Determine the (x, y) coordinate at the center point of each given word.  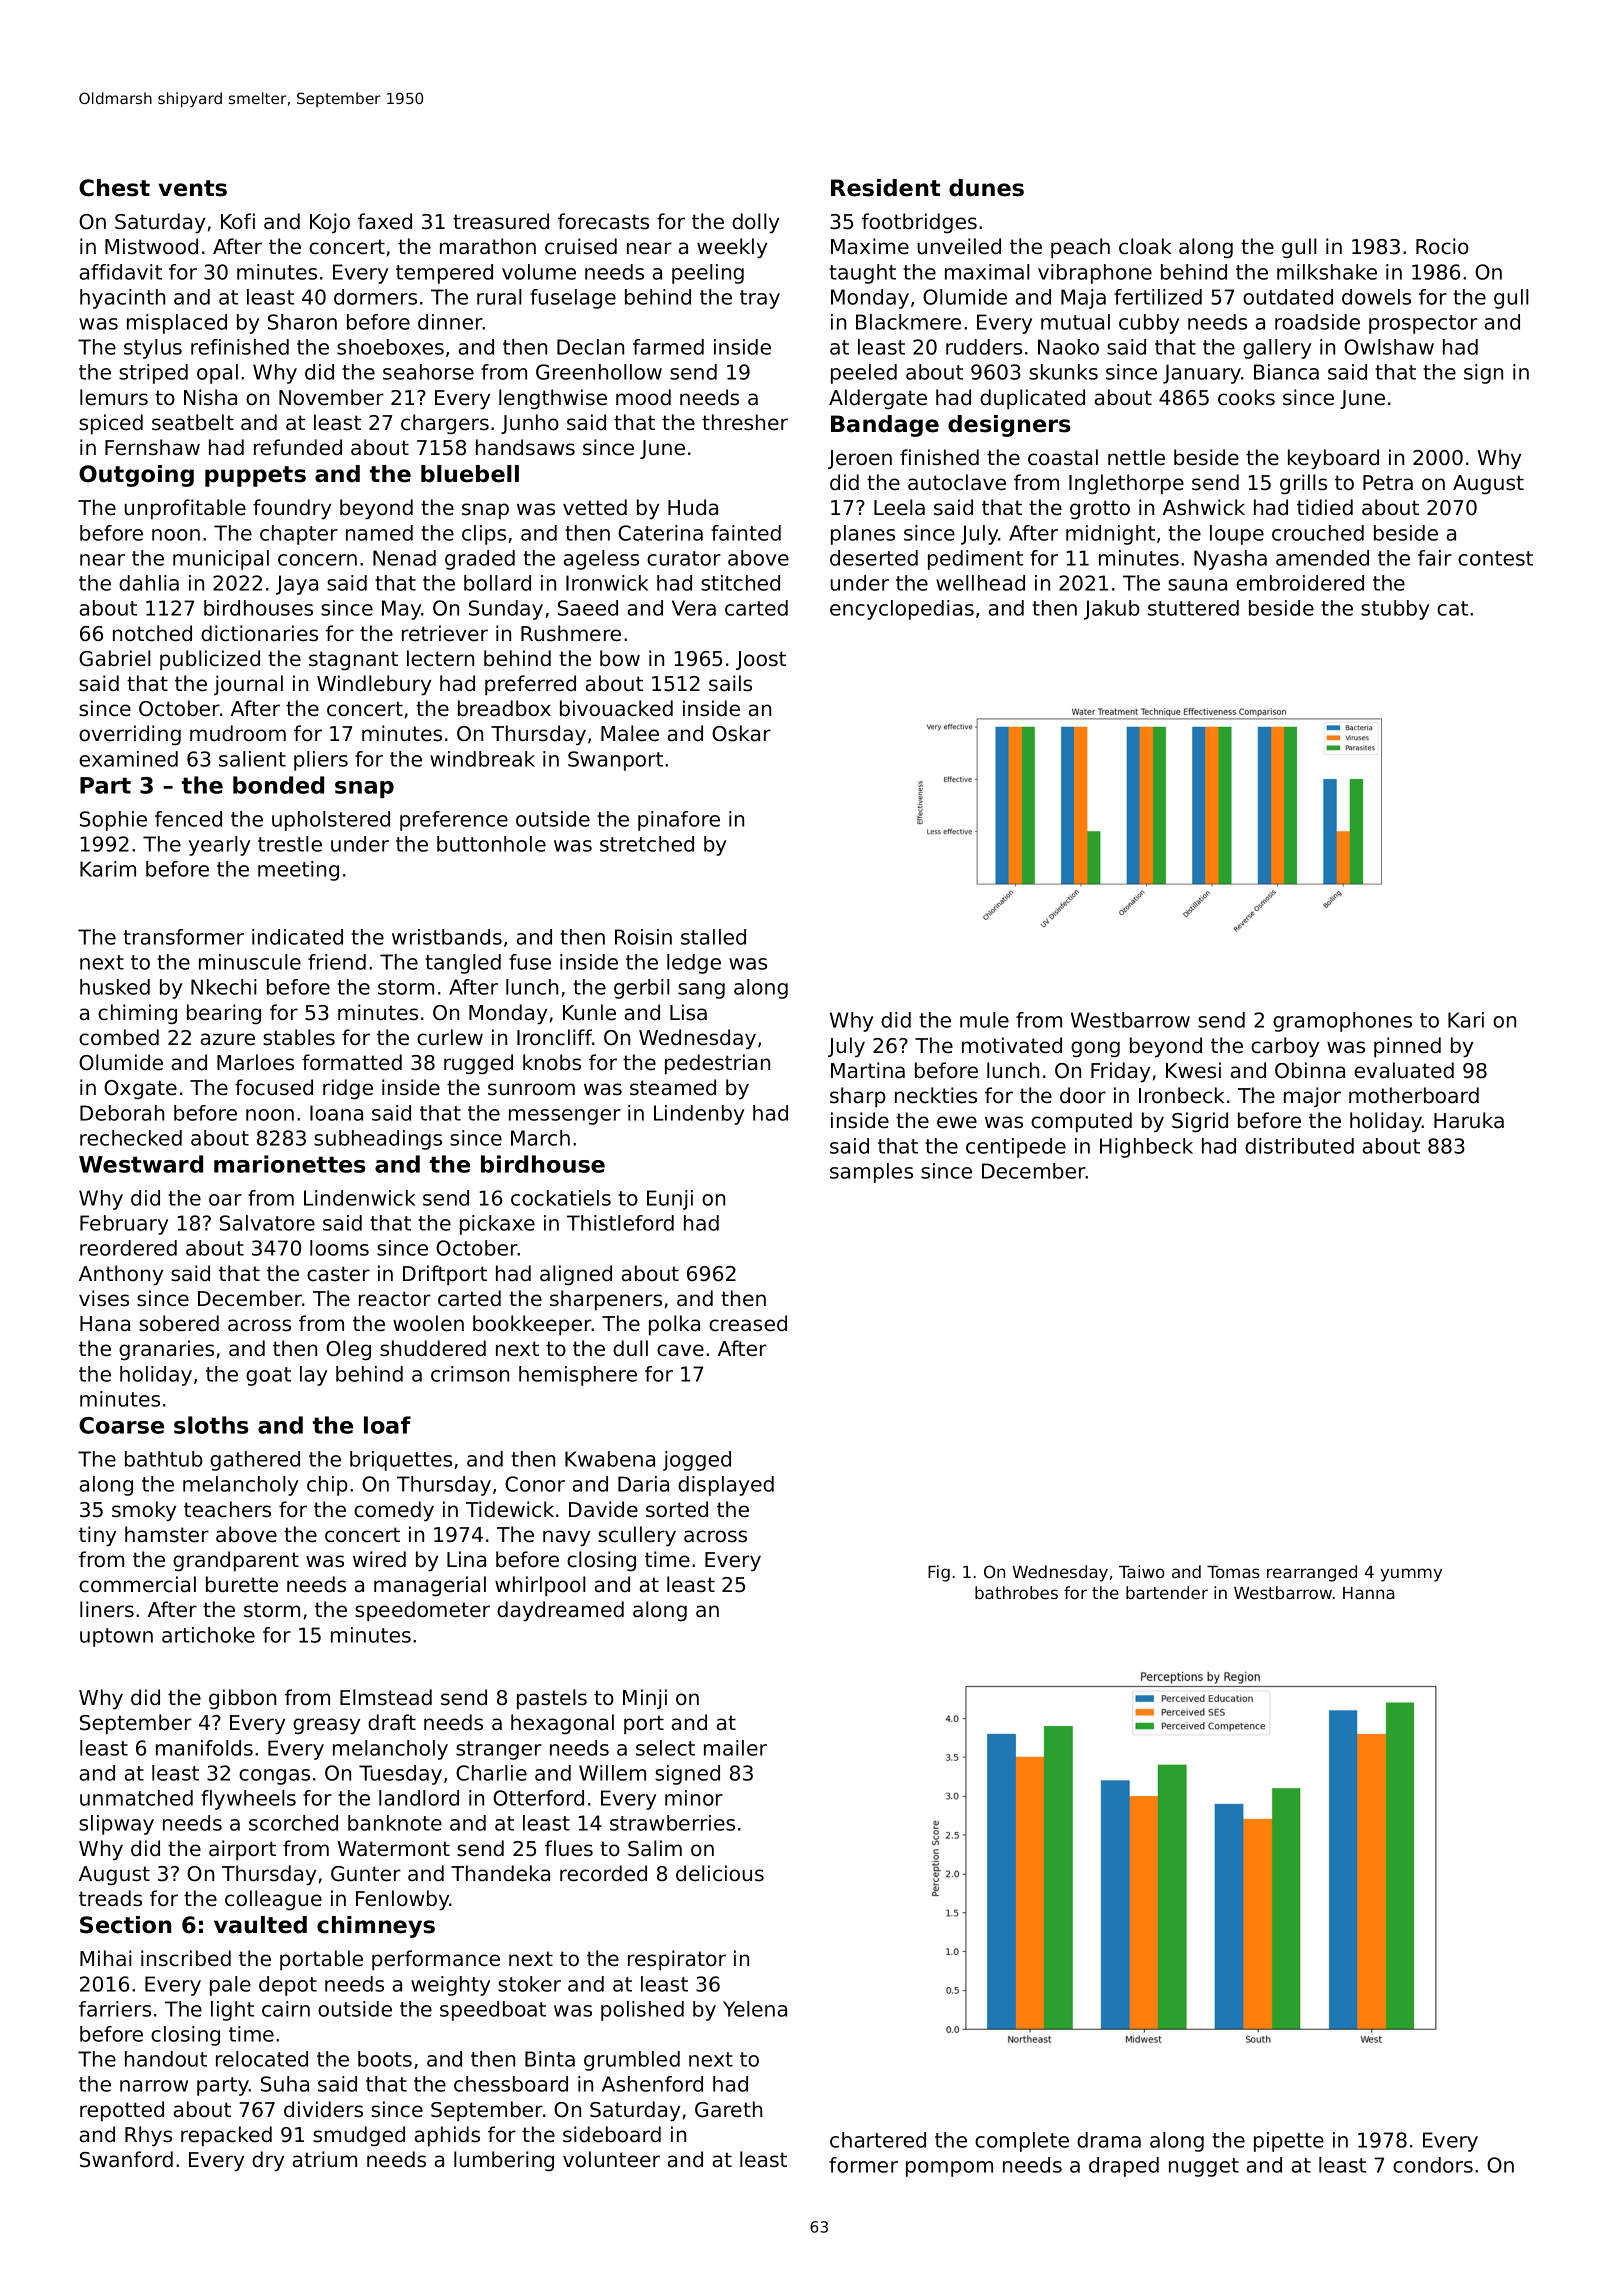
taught (862, 274)
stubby (1395, 610)
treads (110, 1898)
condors (1433, 2165)
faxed (385, 221)
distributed (1299, 1146)
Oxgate (140, 1089)
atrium (325, 2159)
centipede (1016, 1148)
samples (871, 1173)
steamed (673, 1087)
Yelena (755, 2009)
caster (338, 1274)
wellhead (980, 583)
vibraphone (1095, 274)
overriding (130, 735)
